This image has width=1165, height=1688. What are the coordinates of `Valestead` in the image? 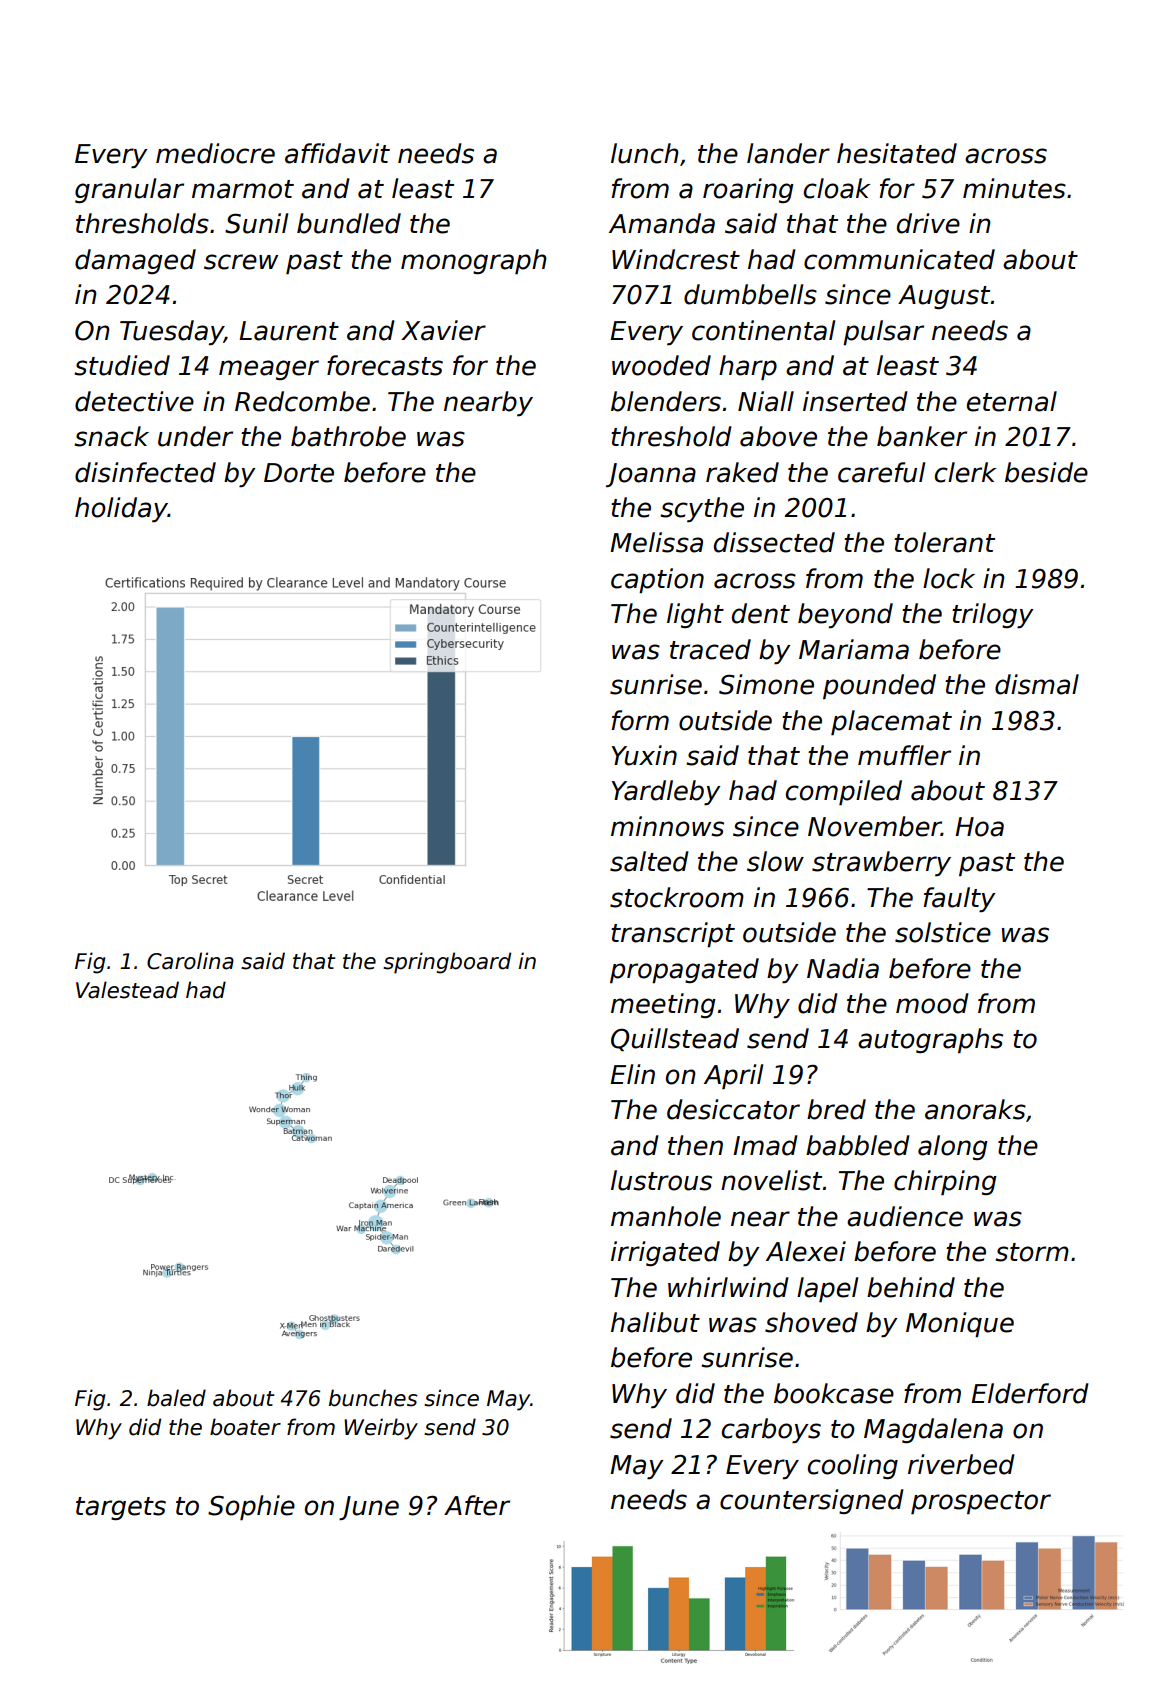 It's located at (127, 990).
